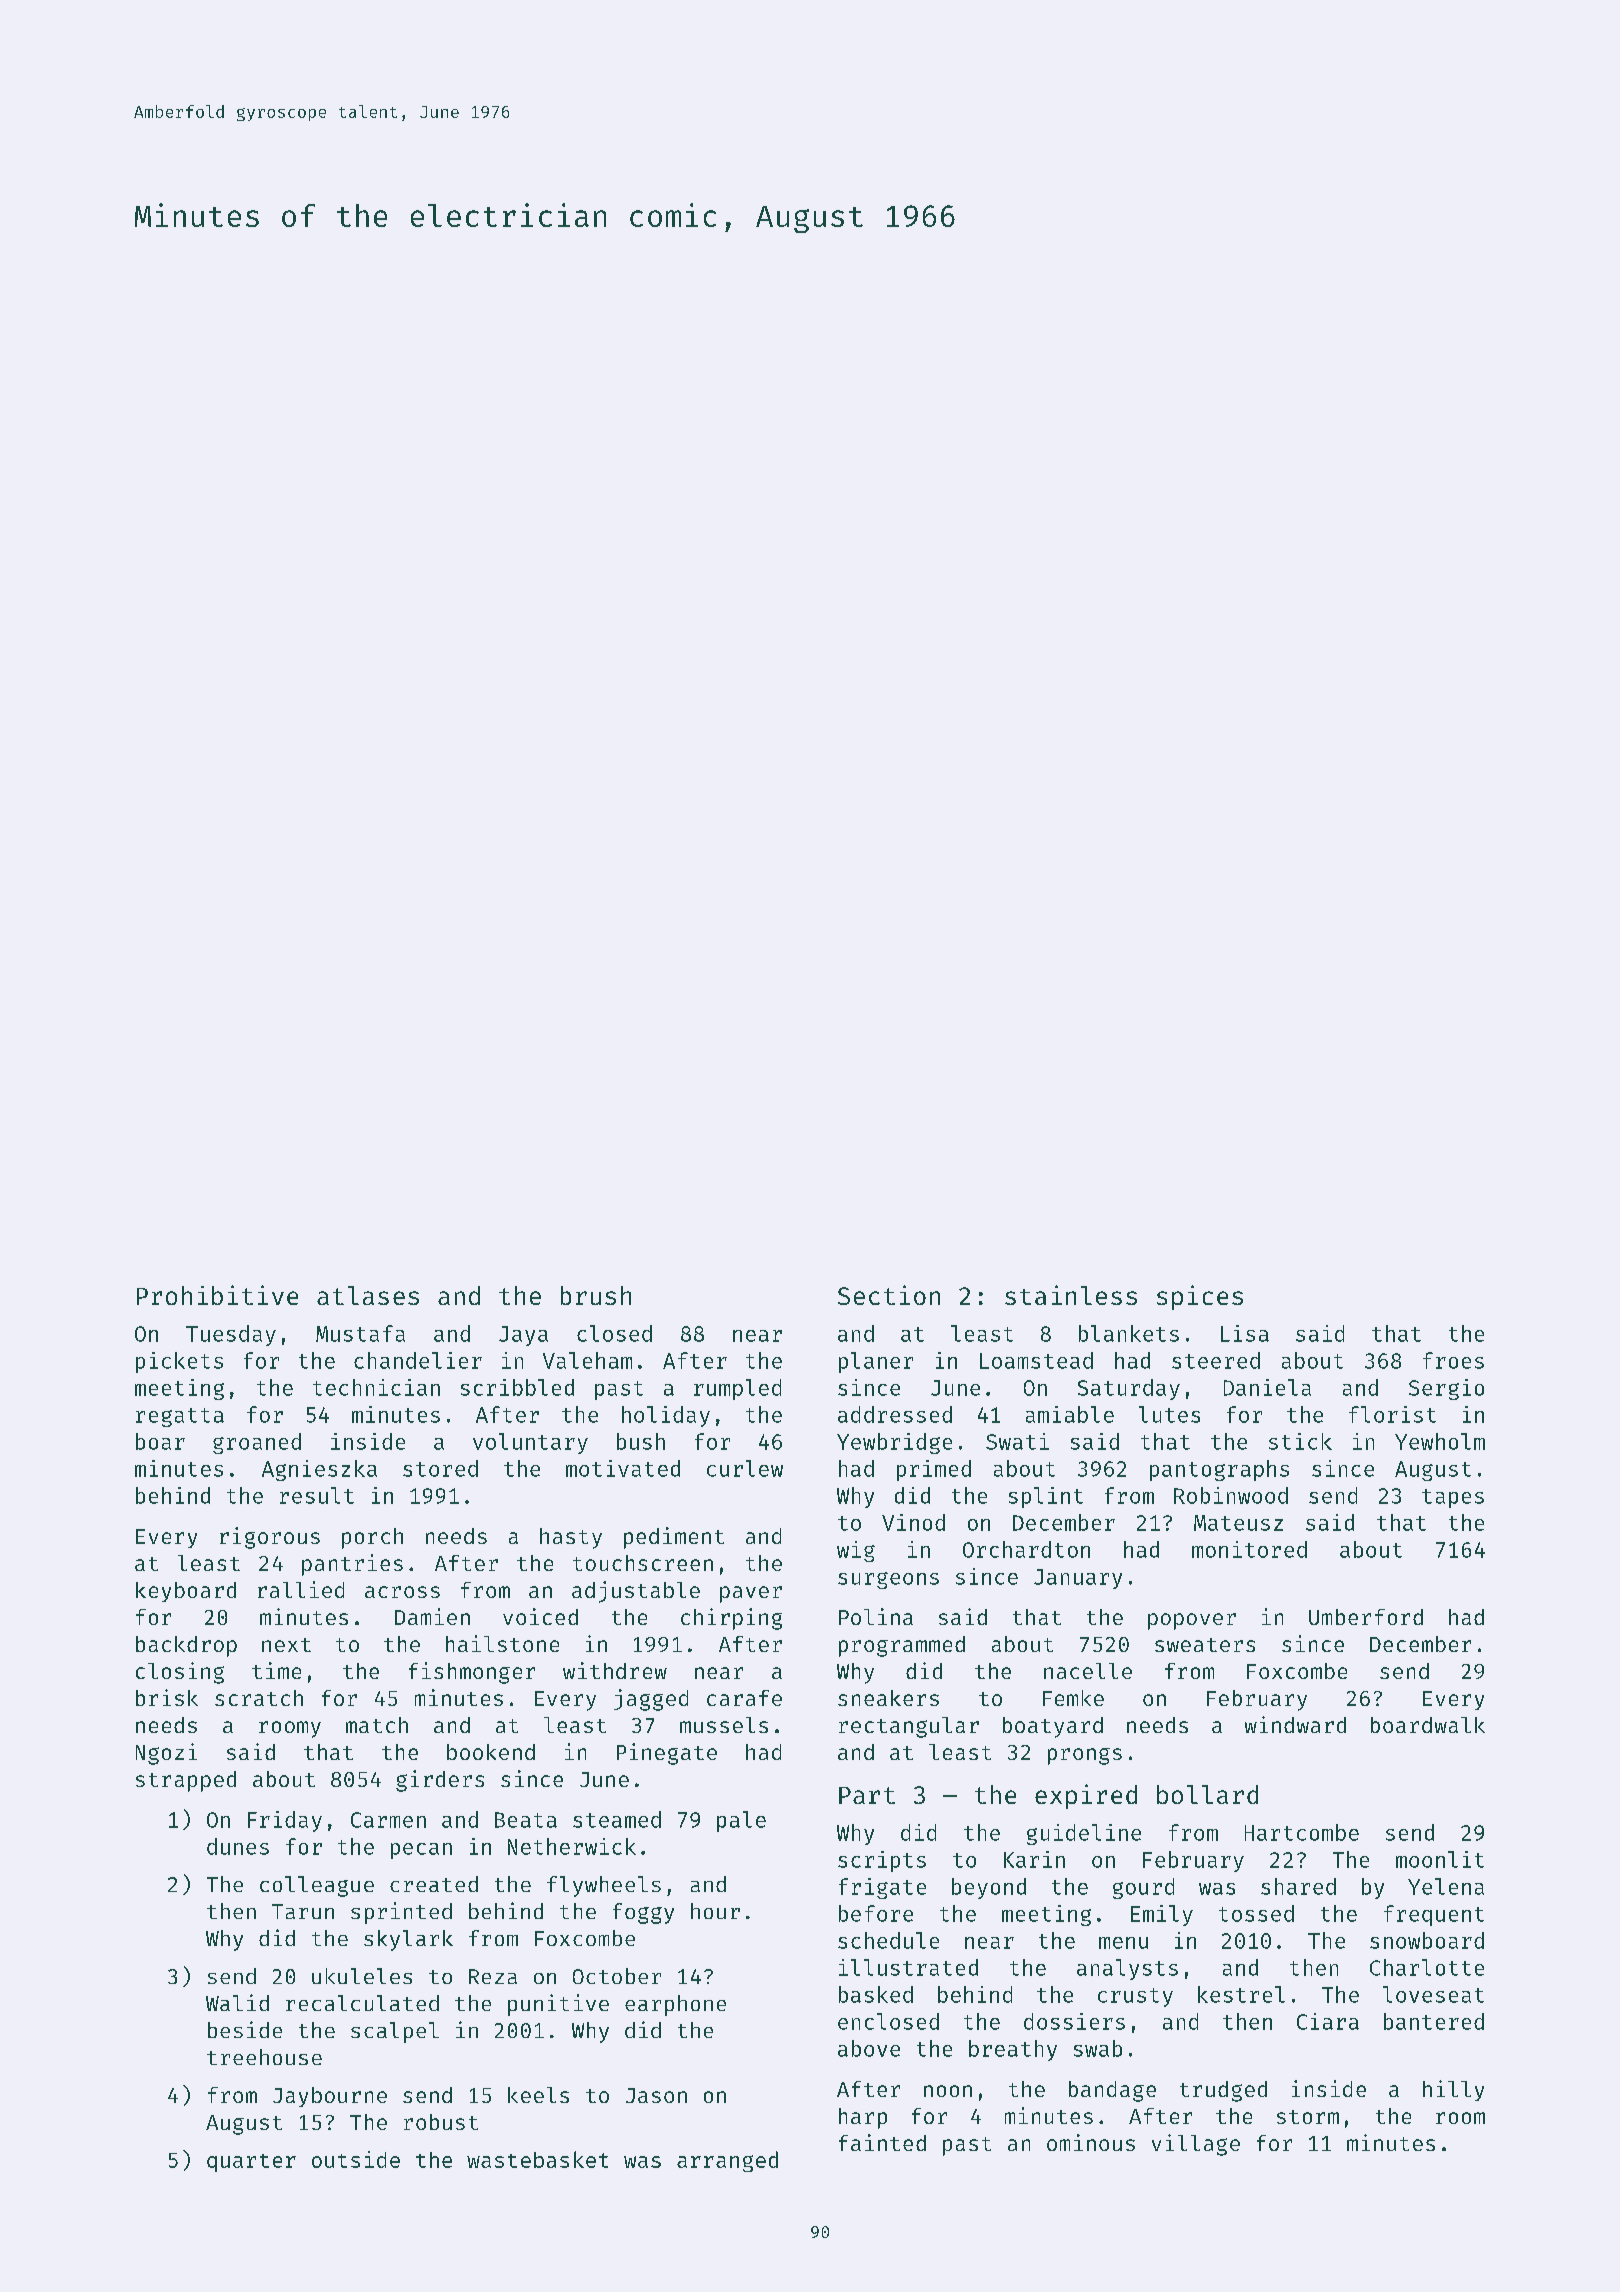 The height and width of the page is (2292, 1620). Describe the element at coordinates (1135, 1997) in the page. I see `crusty` at that location.
